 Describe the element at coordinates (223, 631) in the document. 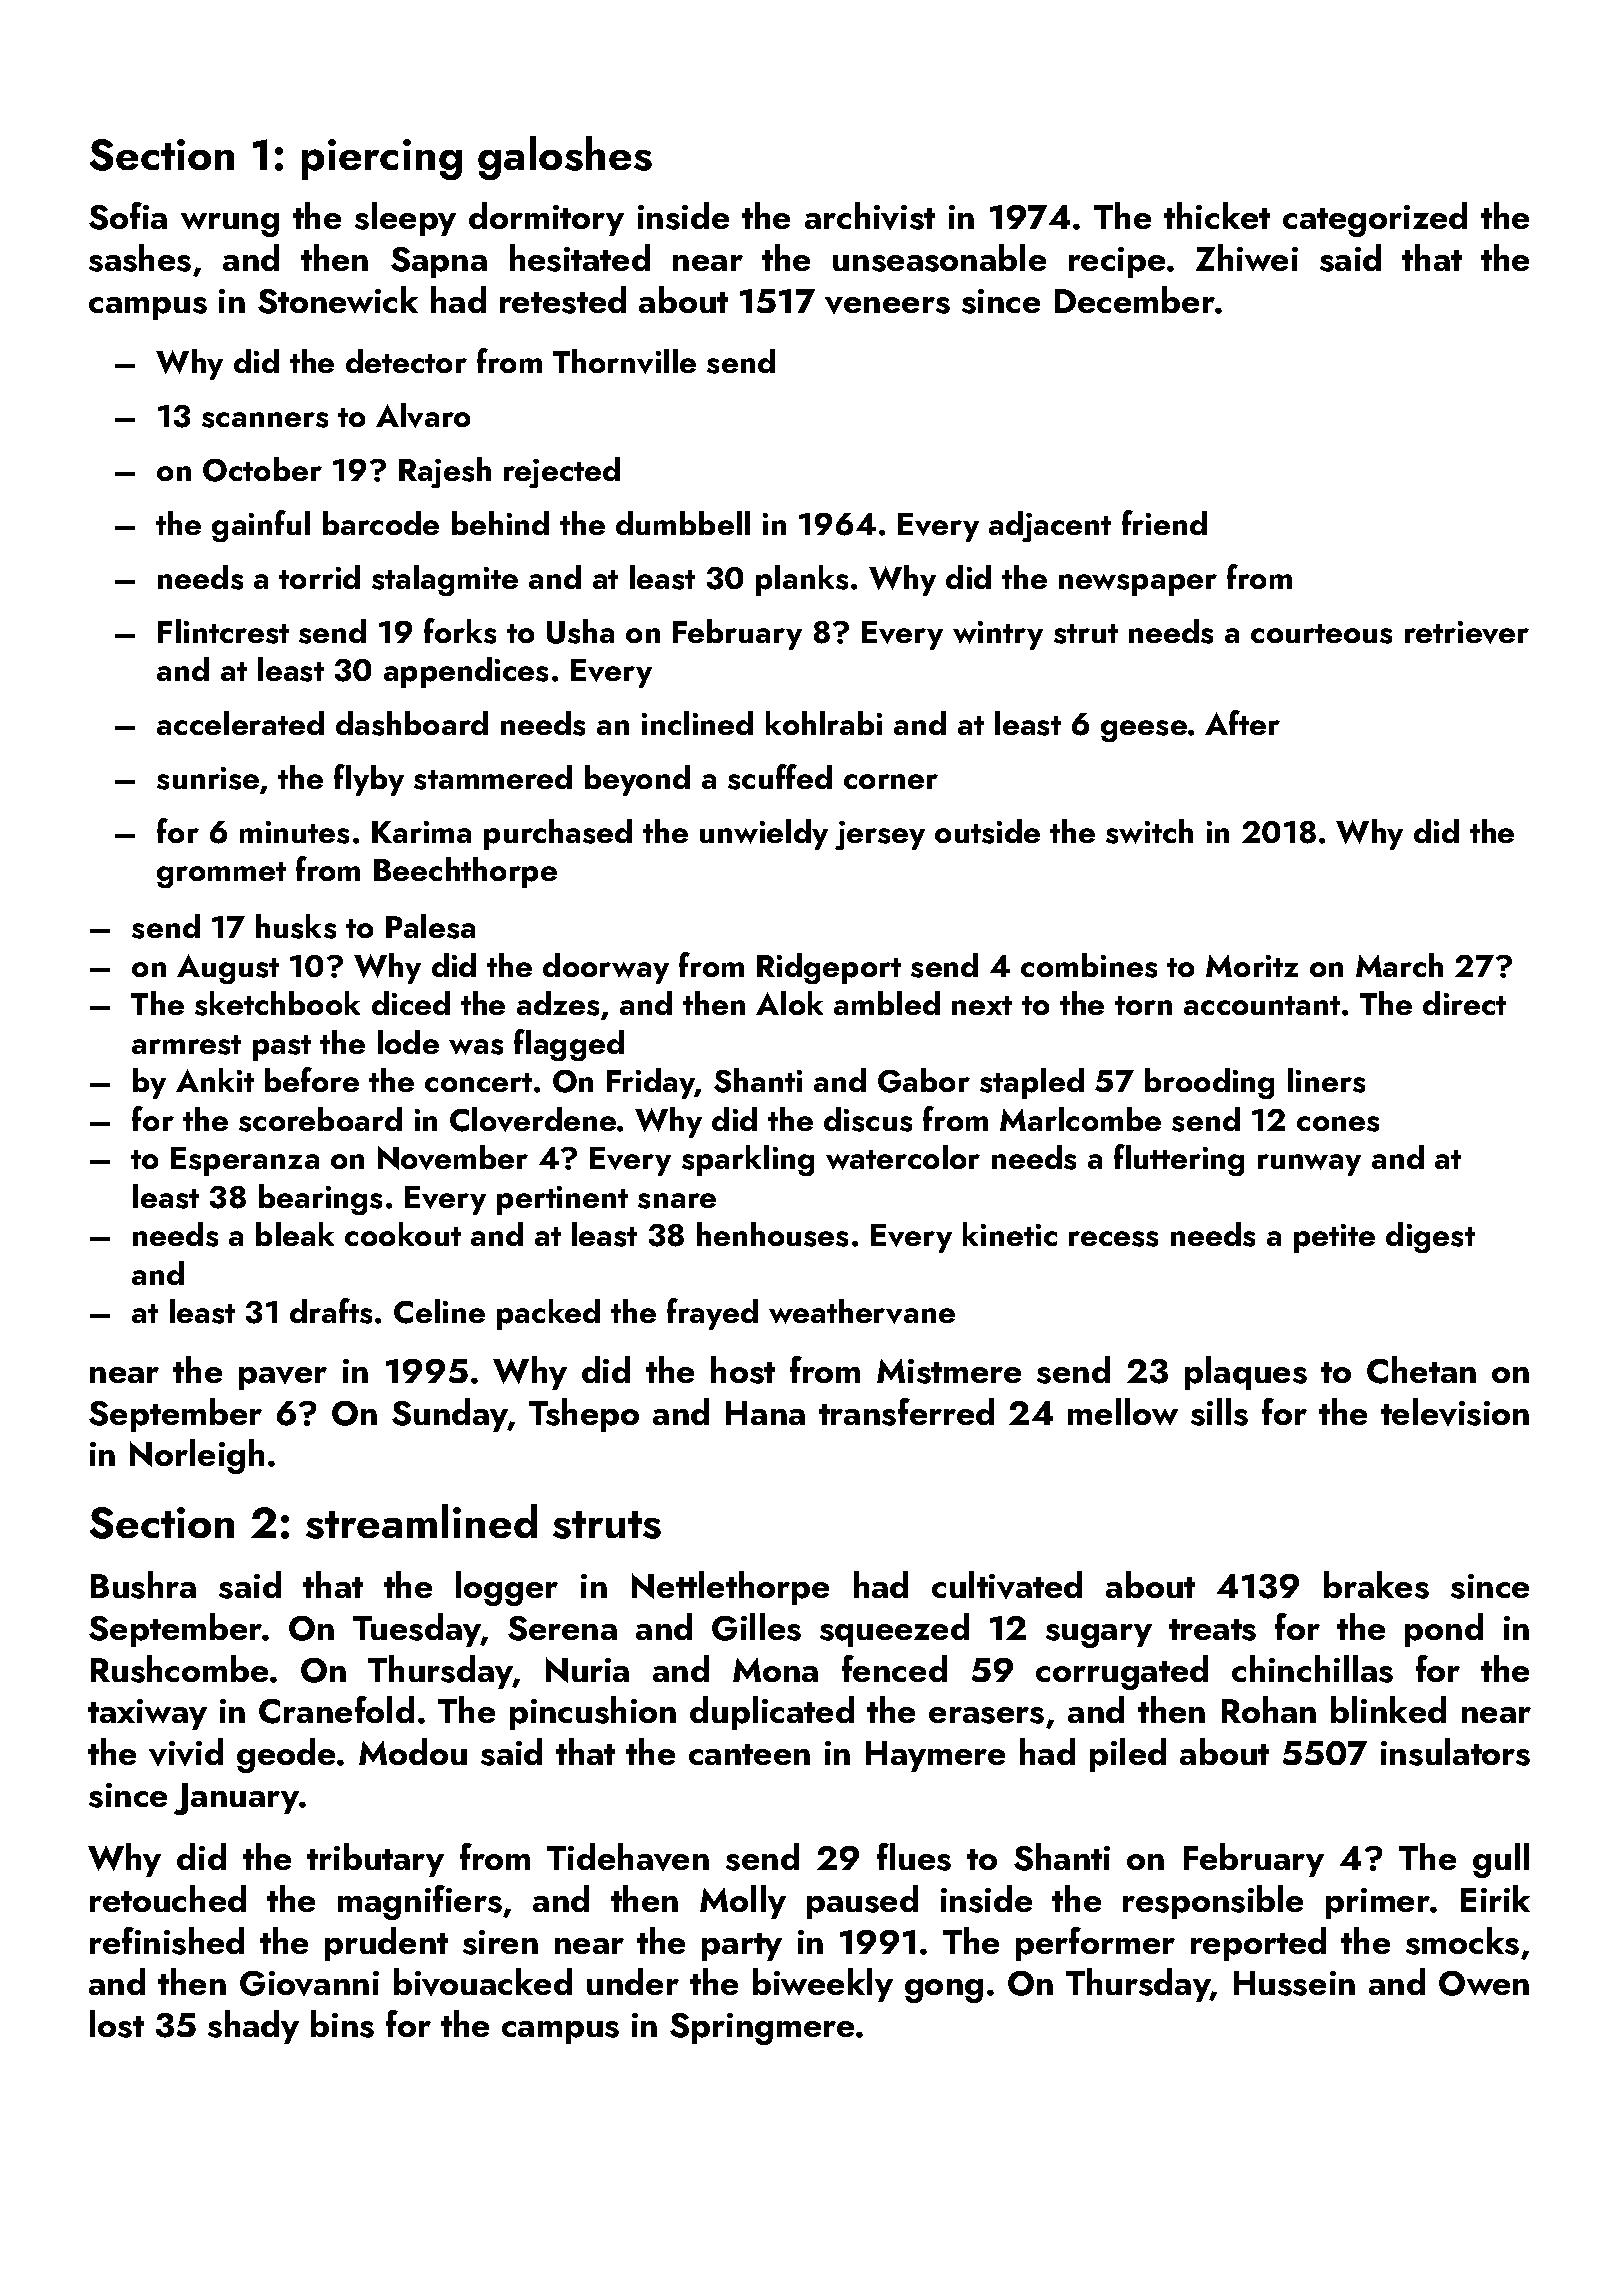

I see `Flintcrest` at that location.
